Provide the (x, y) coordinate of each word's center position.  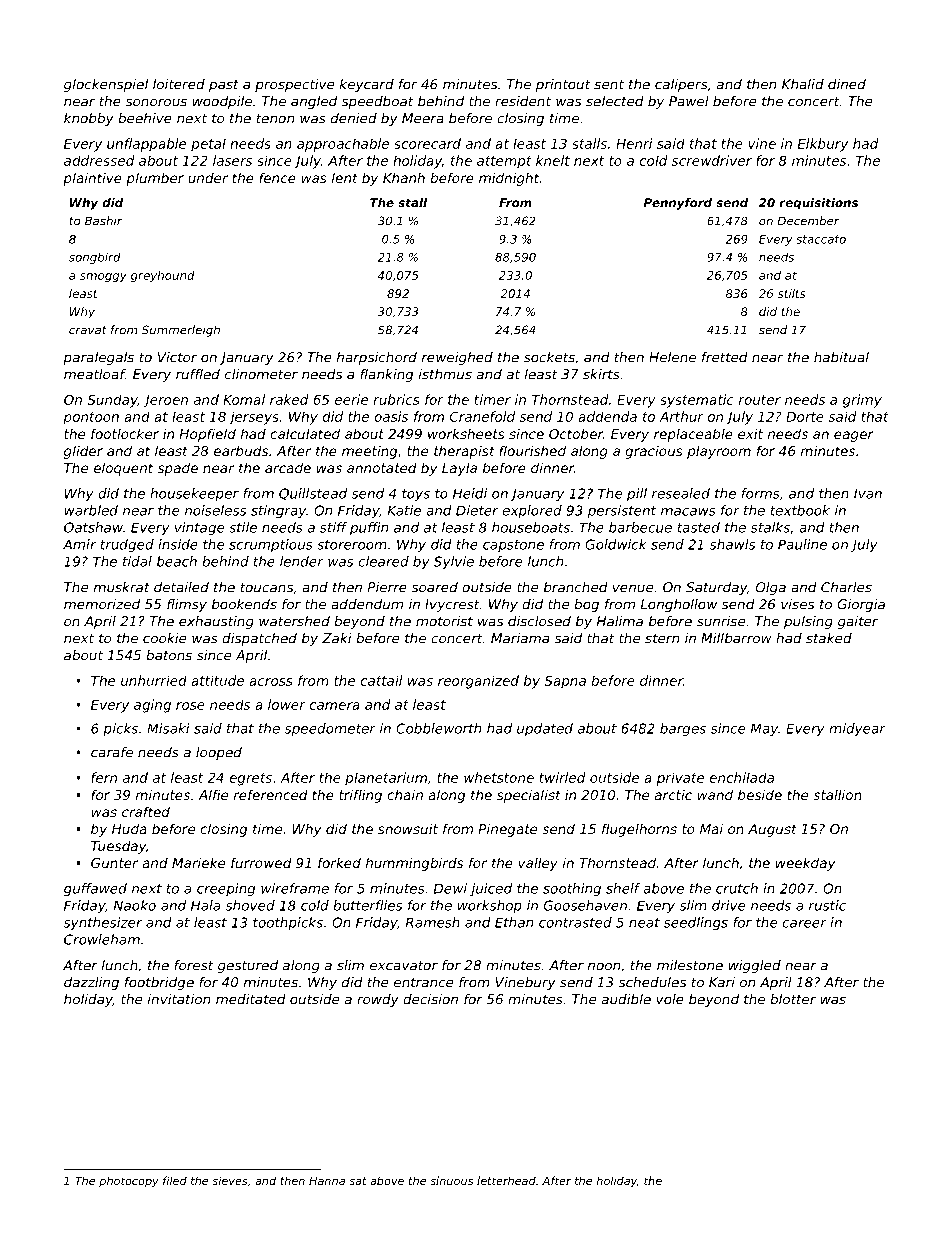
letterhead (506, 1180)
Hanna (327, 1181)
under (208, 178)
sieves (230, 1180)
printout (563, 85)
